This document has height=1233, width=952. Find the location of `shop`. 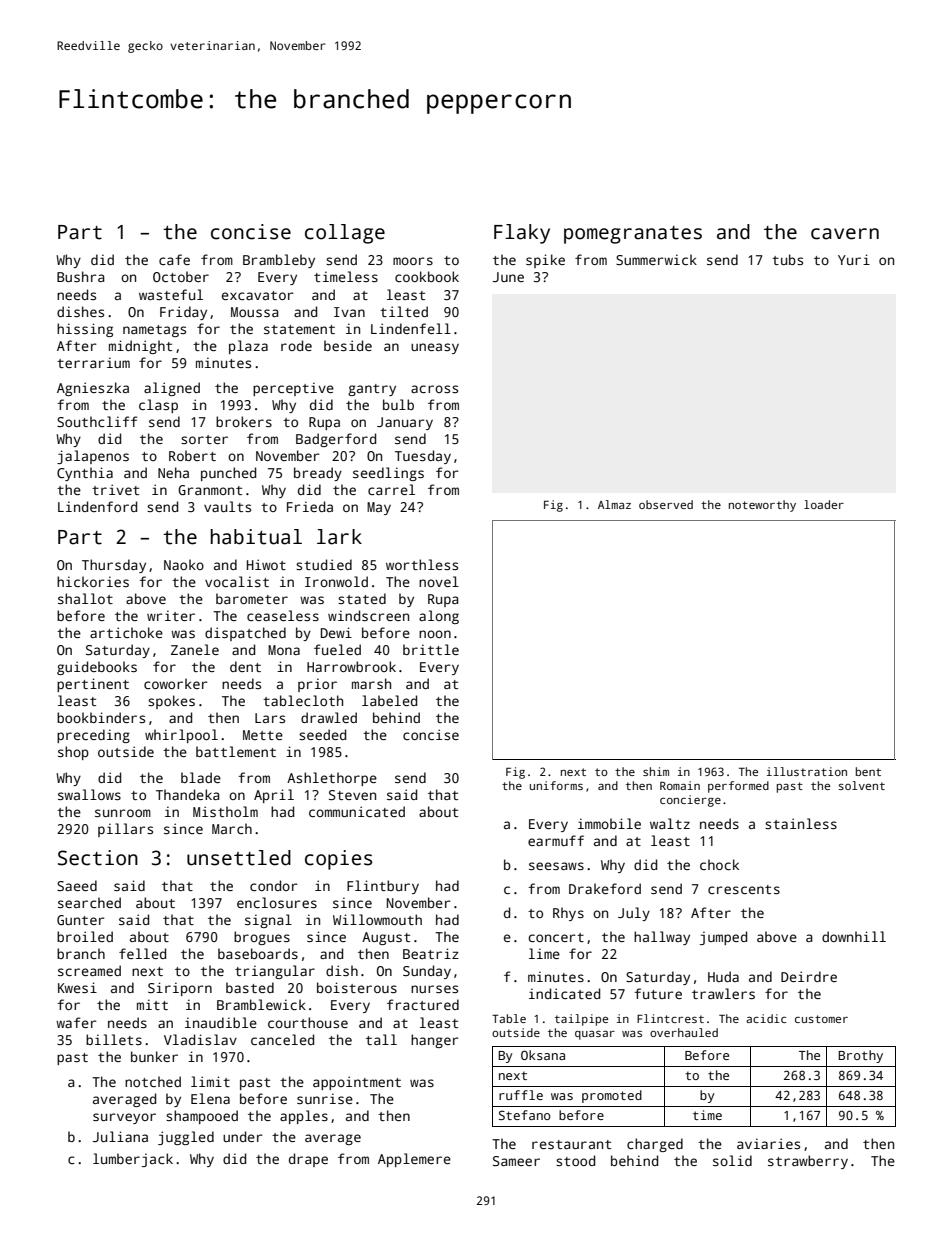

shop is located at coordinates (73, 753).
